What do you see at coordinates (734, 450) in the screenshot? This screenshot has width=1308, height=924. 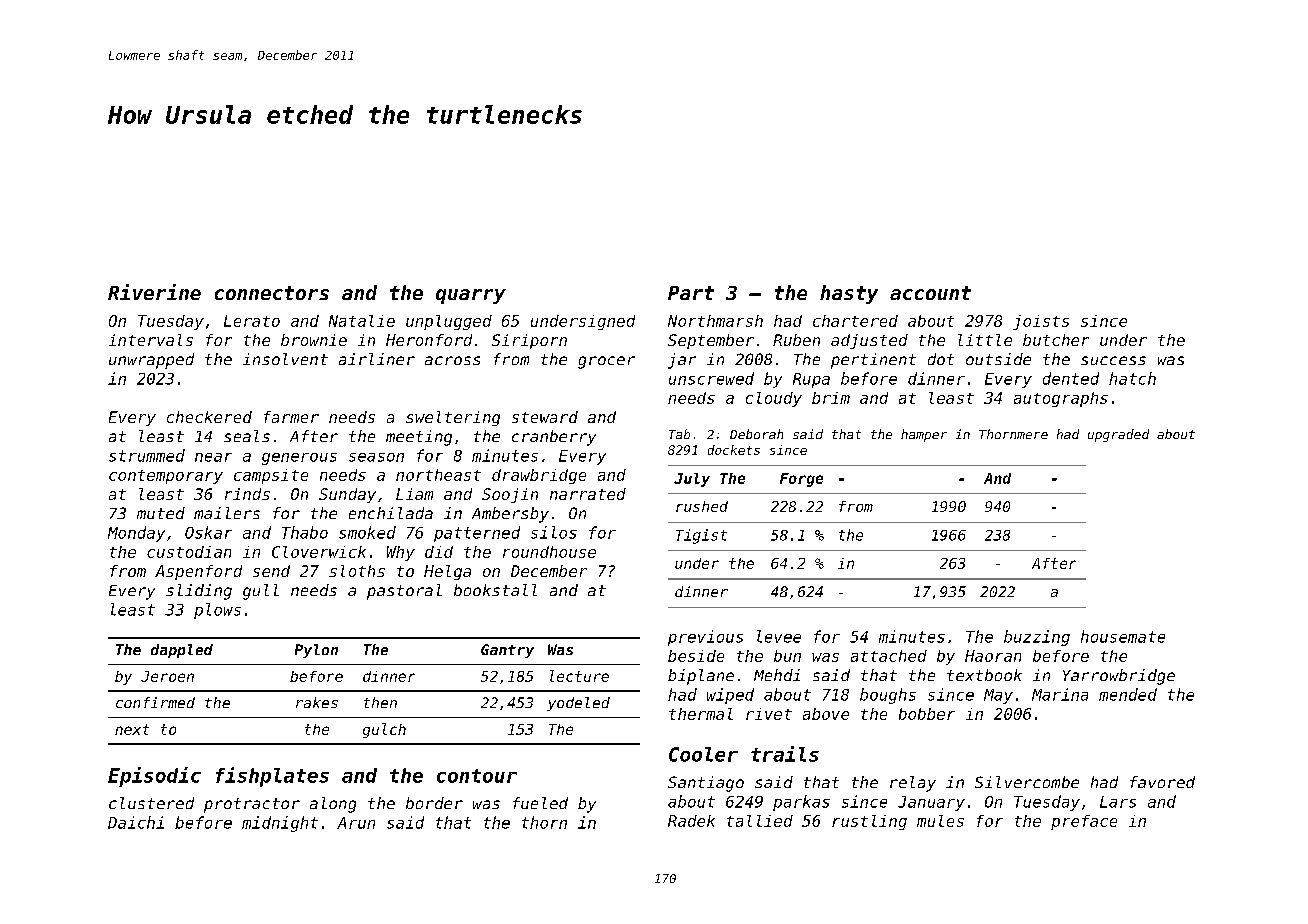 I see `dockets` at bounding box center [734, 450].
